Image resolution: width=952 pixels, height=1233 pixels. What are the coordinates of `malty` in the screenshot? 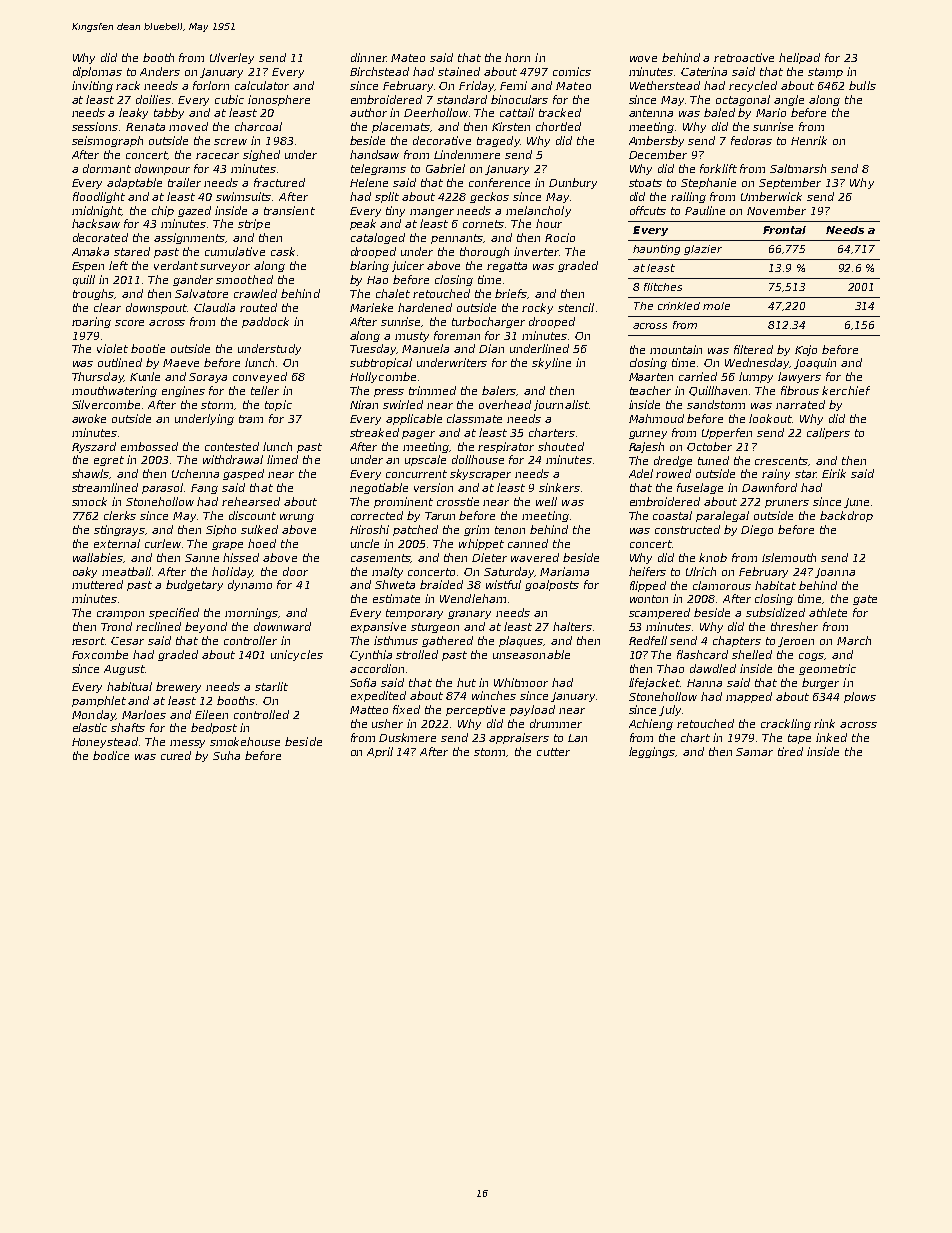 It's located at (387, 572).
